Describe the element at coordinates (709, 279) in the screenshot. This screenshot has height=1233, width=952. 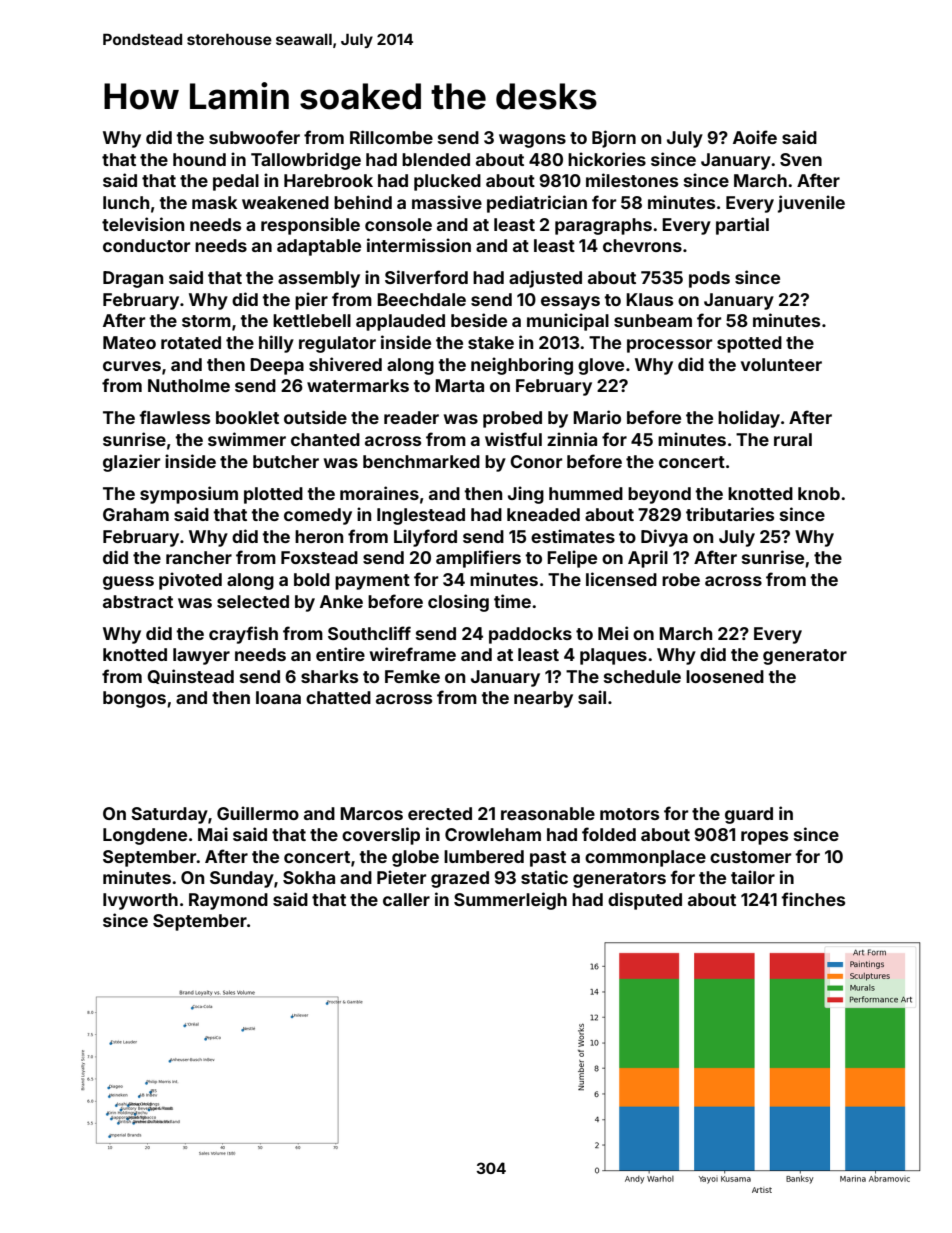
I see `pods` at that location.
